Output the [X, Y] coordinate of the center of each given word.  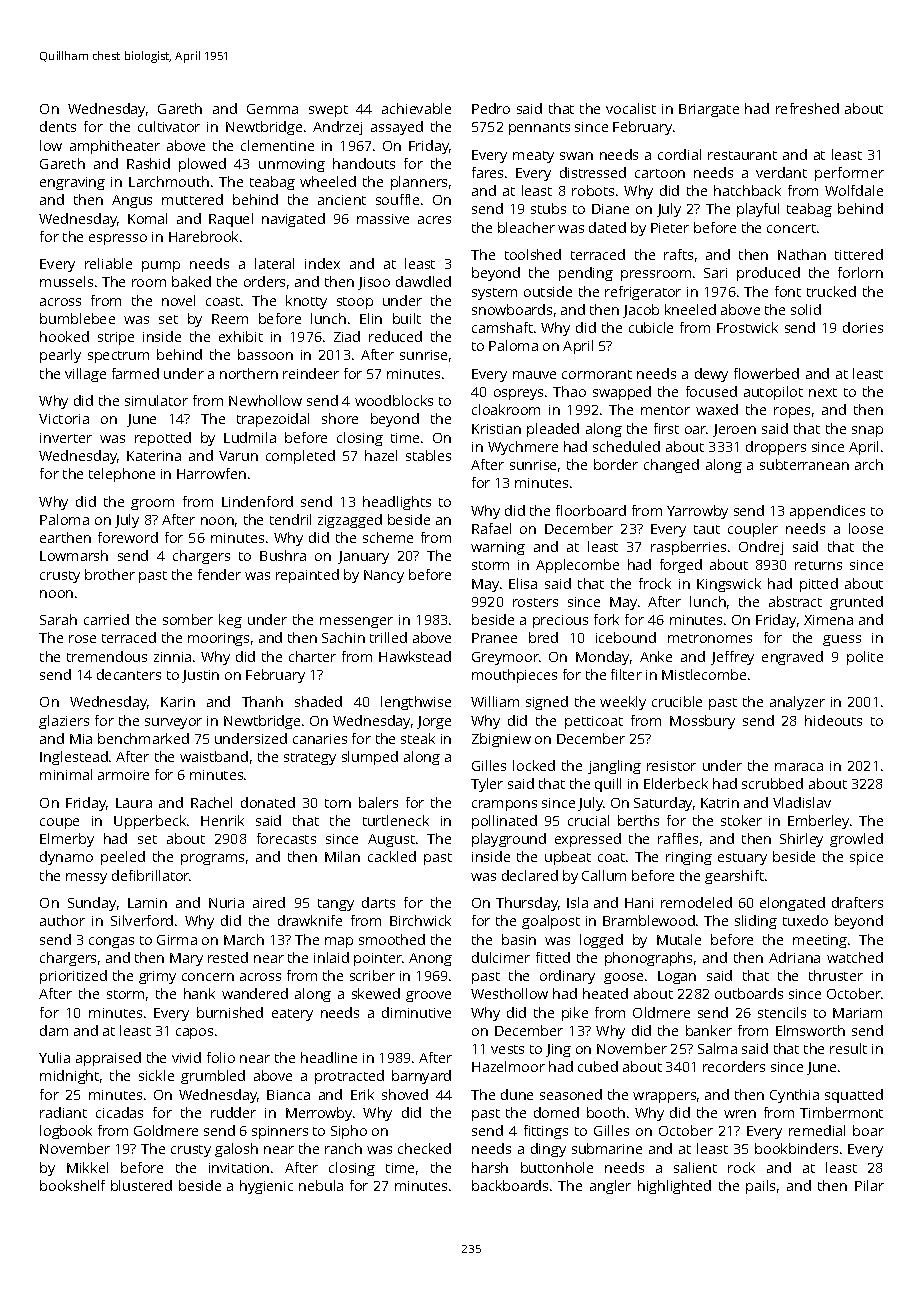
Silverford [142, 920]
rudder [233, 1112]
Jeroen [734, 430]
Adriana [794, 957]
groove [428, 996]
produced [768, 274]
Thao [569, 391]
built [407, 318]
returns [818, 565]
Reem [230, 319]
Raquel [231, 220]
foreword [128, 537]
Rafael [491, 528]
